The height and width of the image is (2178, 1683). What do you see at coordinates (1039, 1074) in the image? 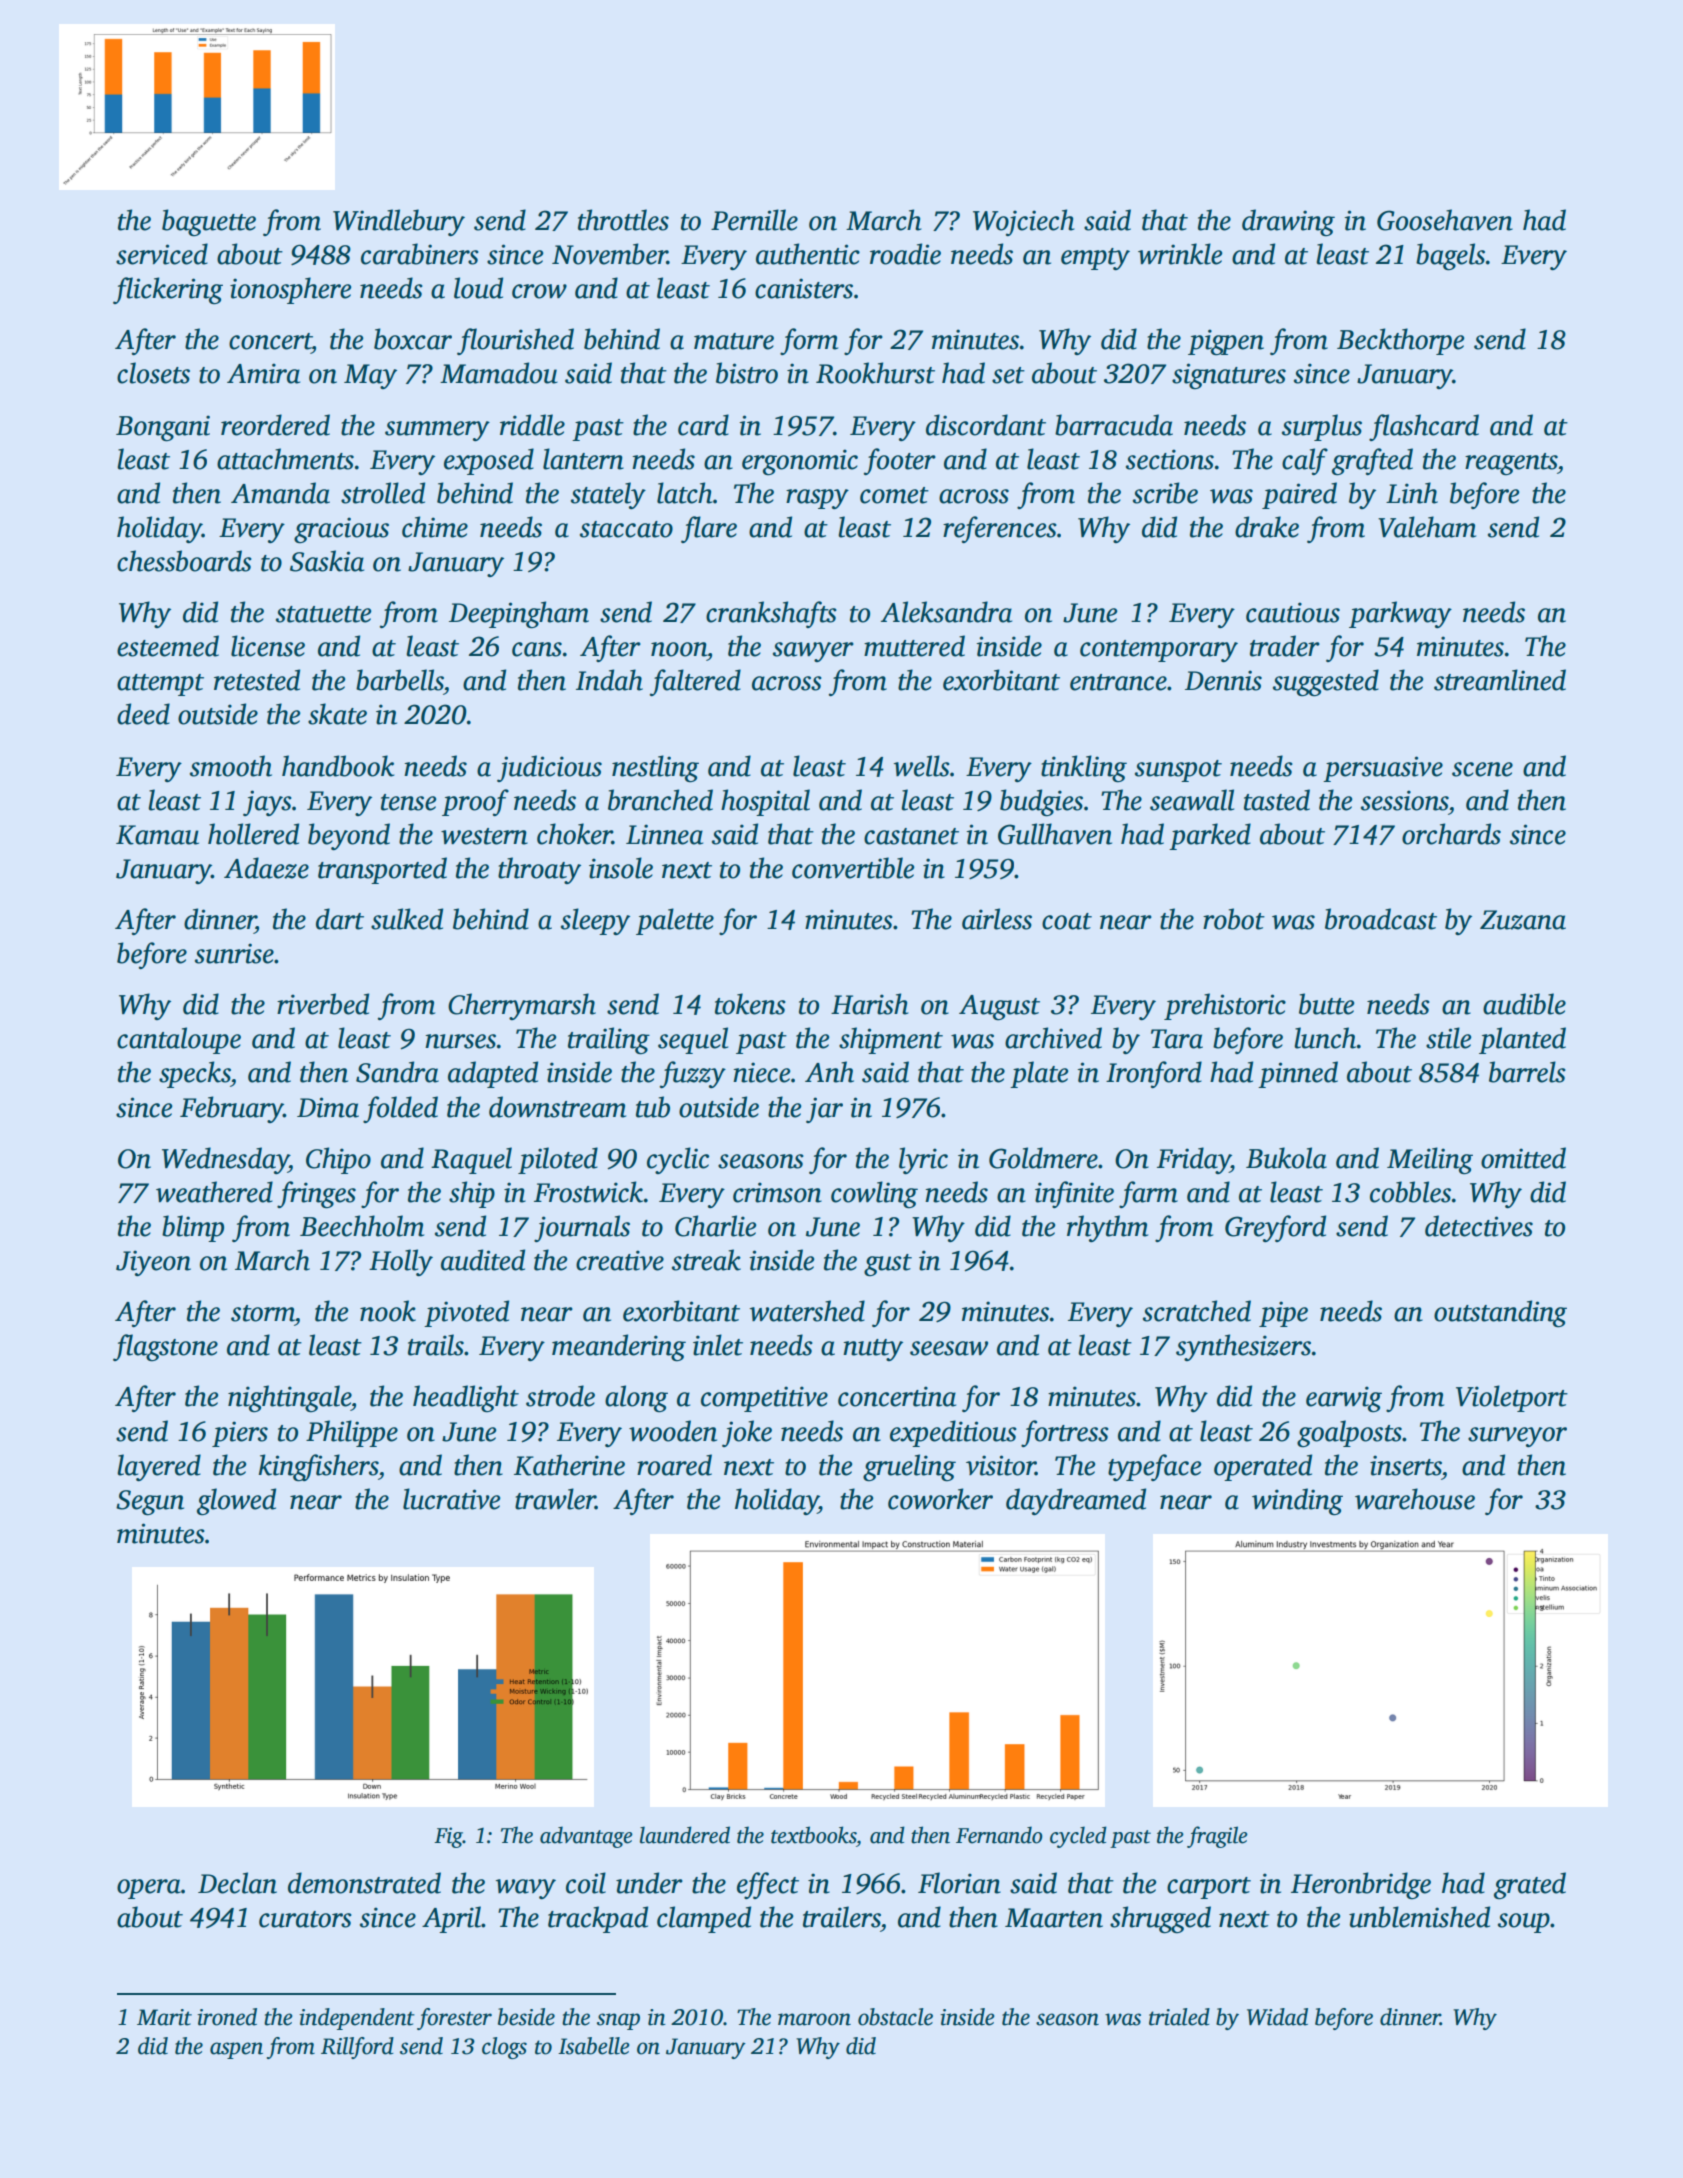
I see `plate` at bounding box center [1039, 1074].
